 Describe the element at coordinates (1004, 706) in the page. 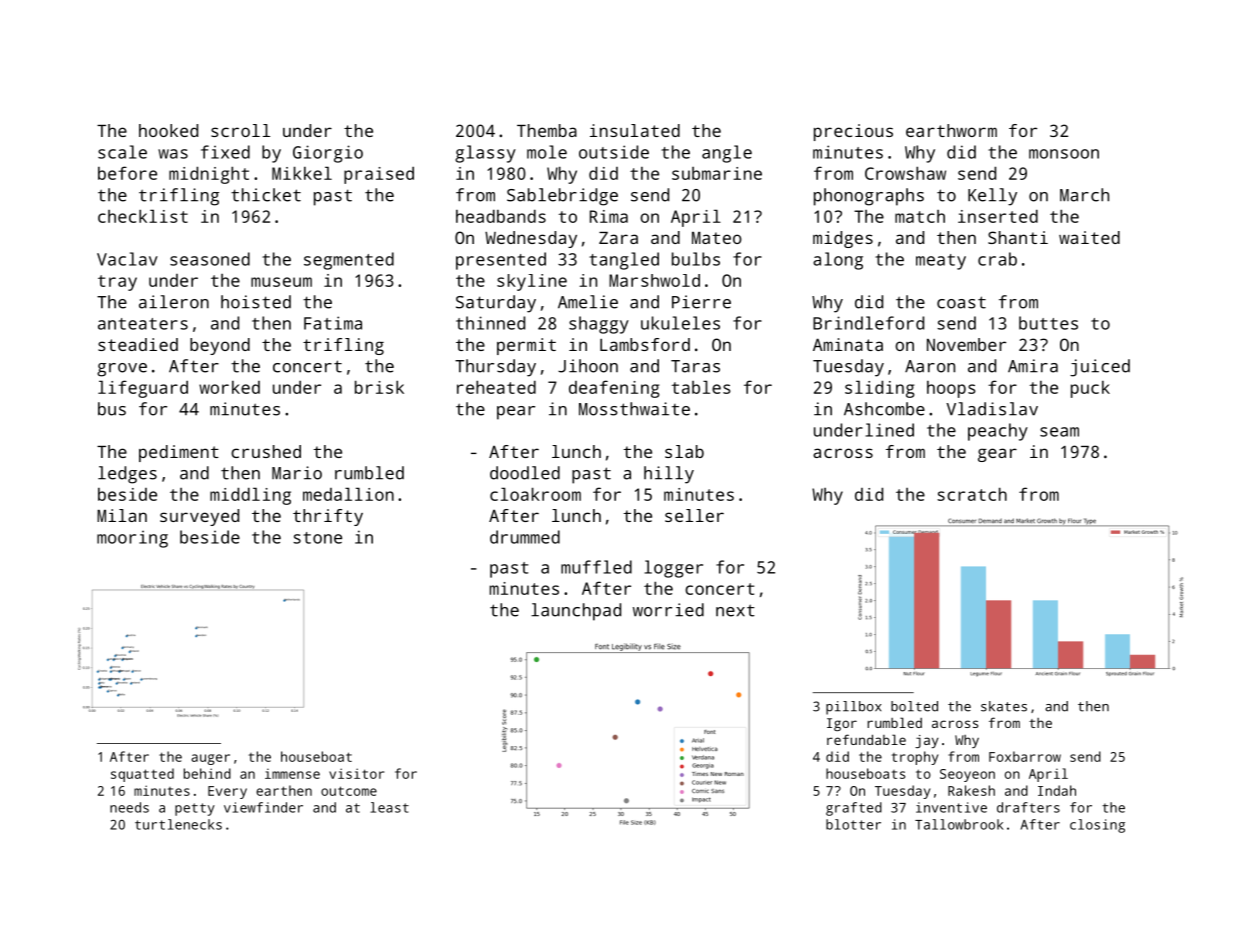

I see `skates` at that location.
